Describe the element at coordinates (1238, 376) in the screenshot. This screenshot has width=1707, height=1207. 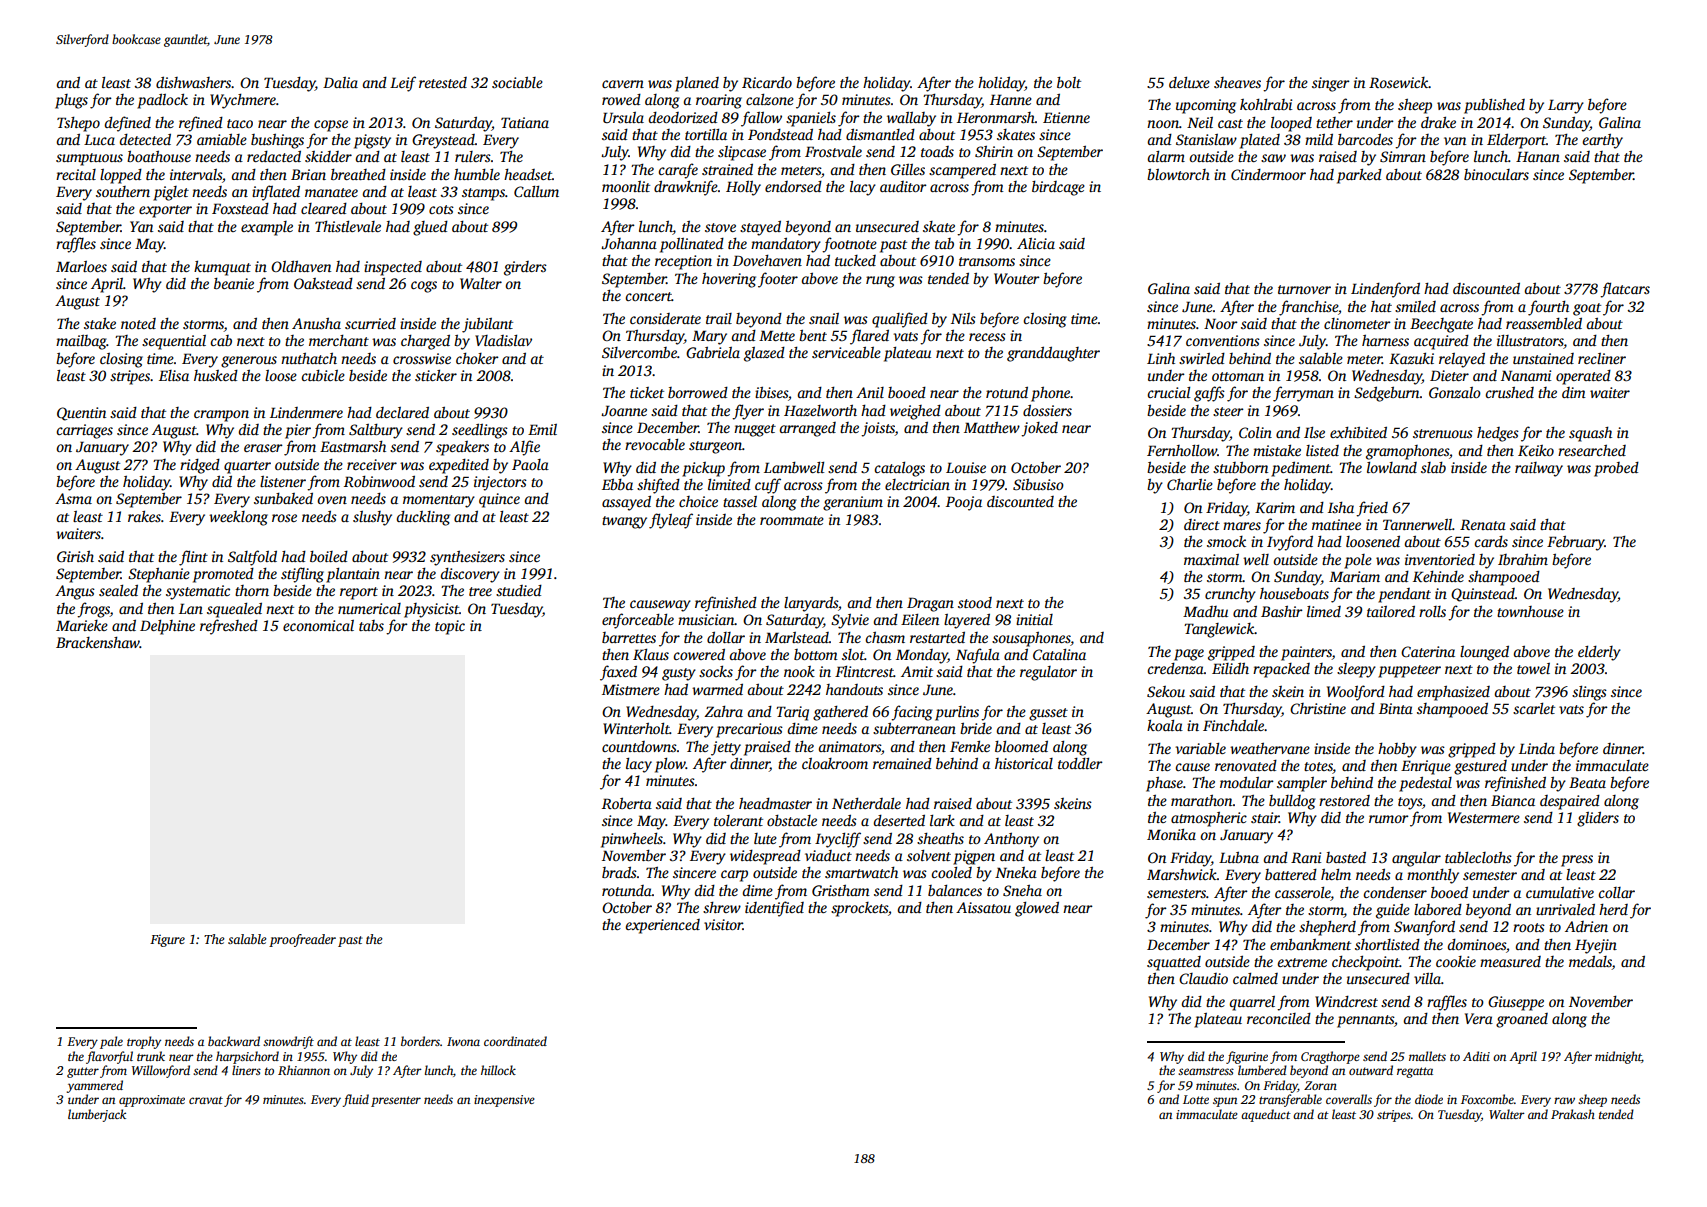
I see `ottoman` at that location.
